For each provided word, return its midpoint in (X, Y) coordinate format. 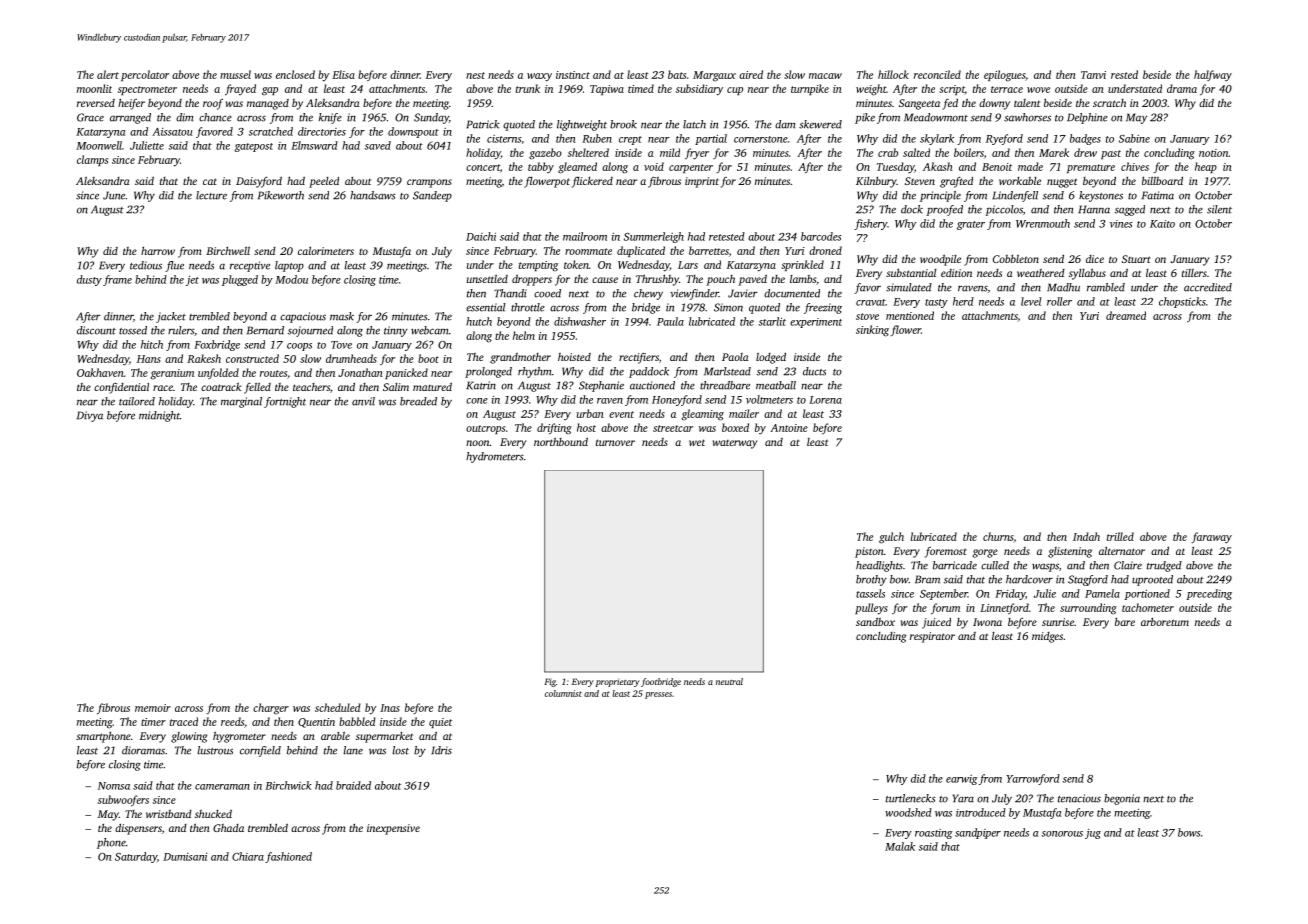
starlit (772, 321)
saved (378, 145)
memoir (153, 708)
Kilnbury (876, 182)
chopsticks (1182, 302)
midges (1047, 637)
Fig (550, 682)
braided (353, 785)
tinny (396, 331)
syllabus (1087, 274)
